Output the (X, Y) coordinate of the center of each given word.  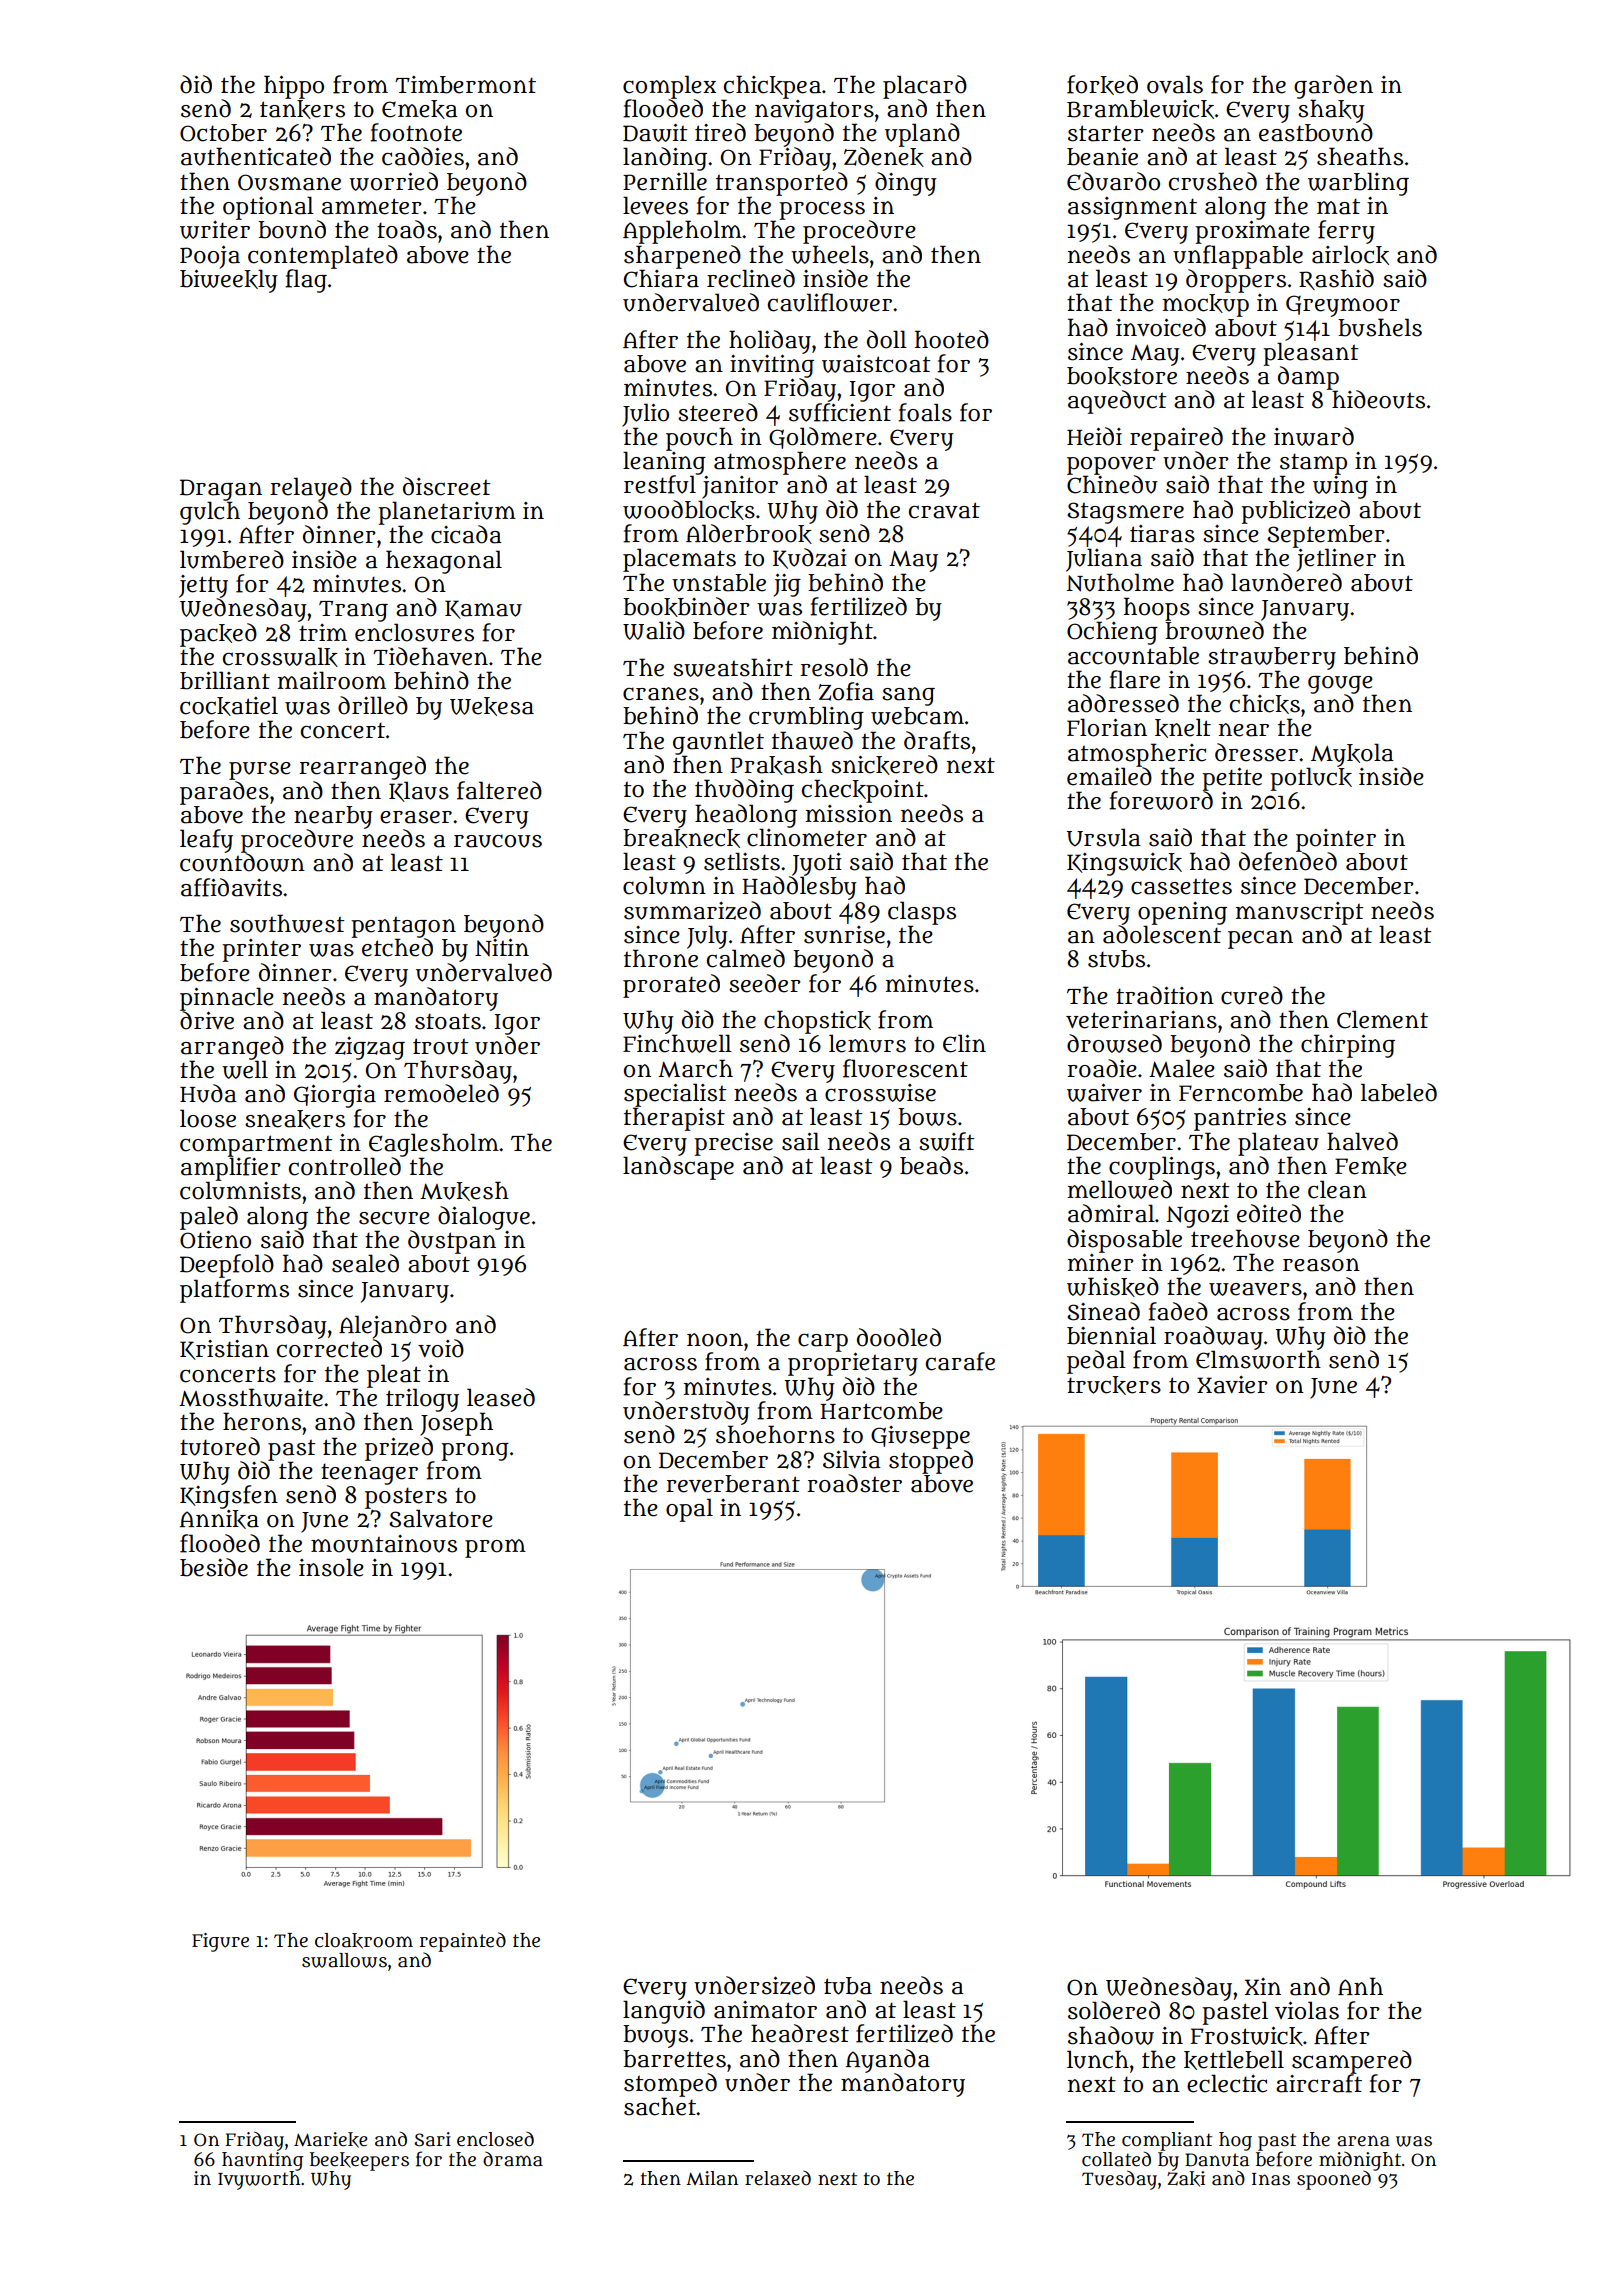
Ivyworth (259, 2180)
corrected (329, 1348)
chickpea (772, 87)
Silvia (852, 1459)
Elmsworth (1258, 1359)
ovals (1175, 84)
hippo (294, 87)
